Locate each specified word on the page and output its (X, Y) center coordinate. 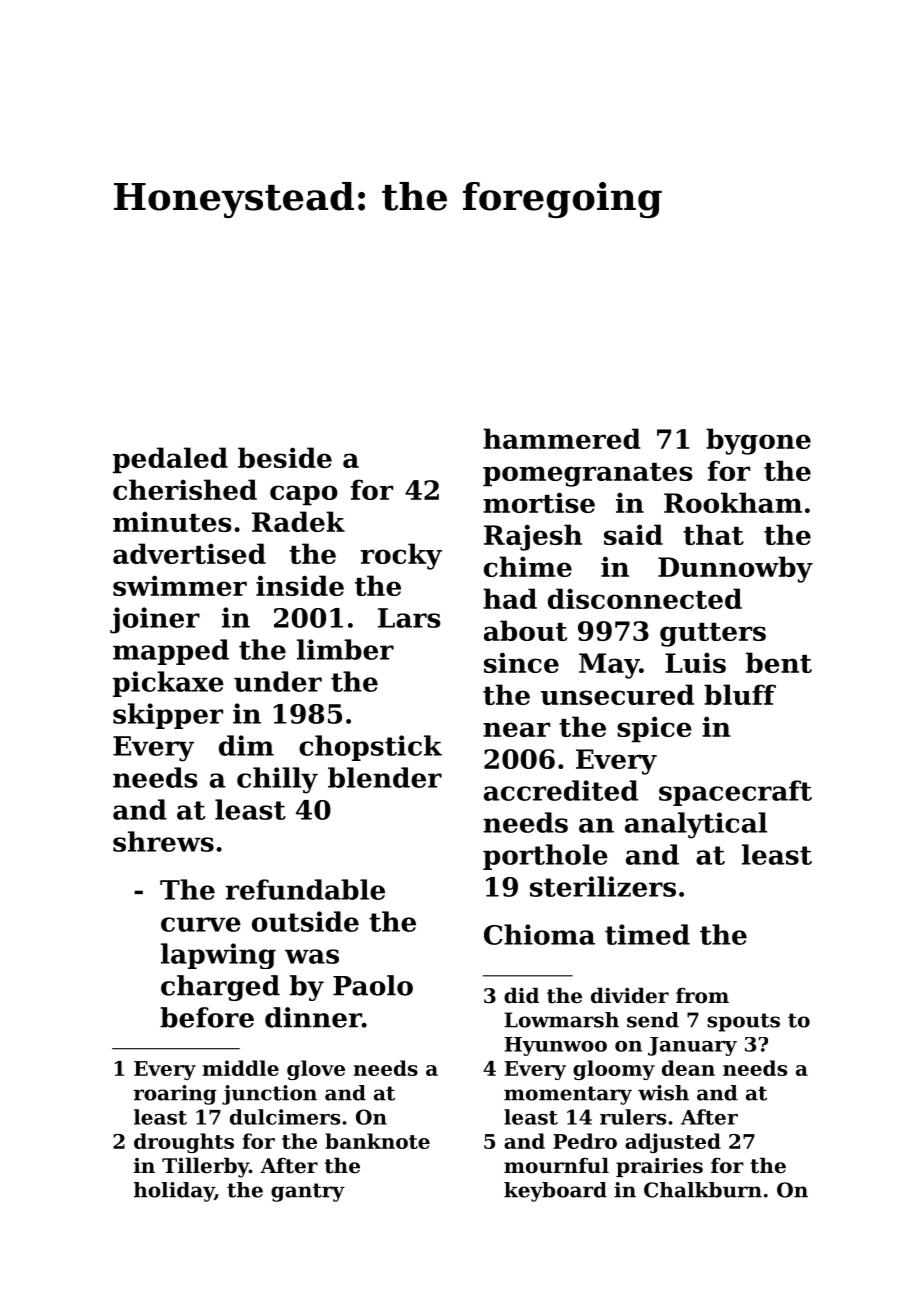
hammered (562, 438)
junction (269, 1095)
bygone (758, 441)
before (207, 1017)
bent (779, 662)
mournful (556, 1165)
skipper (168, 716)
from (702, 996)
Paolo (373, 985)
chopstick (370, 748)
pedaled (170, 460)
